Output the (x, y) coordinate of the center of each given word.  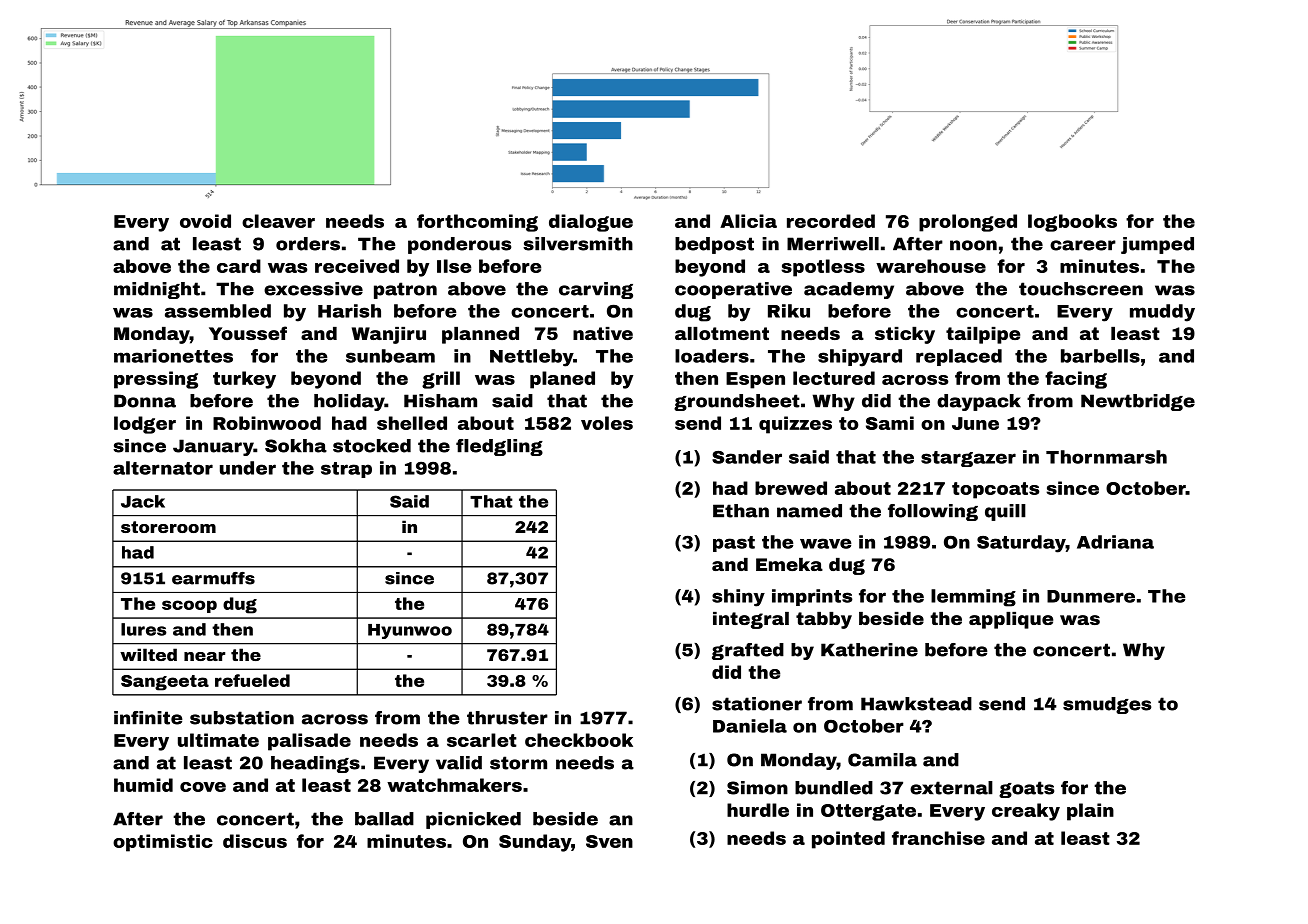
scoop (189, 606)
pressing (156, 380)
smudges (1107, 705)
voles (607, 423)
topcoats (995, 490)
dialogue (591, 223)
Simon (757, 788)
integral (751, 620)
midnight (157, 290)
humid (143, 785)
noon (973, 245)
